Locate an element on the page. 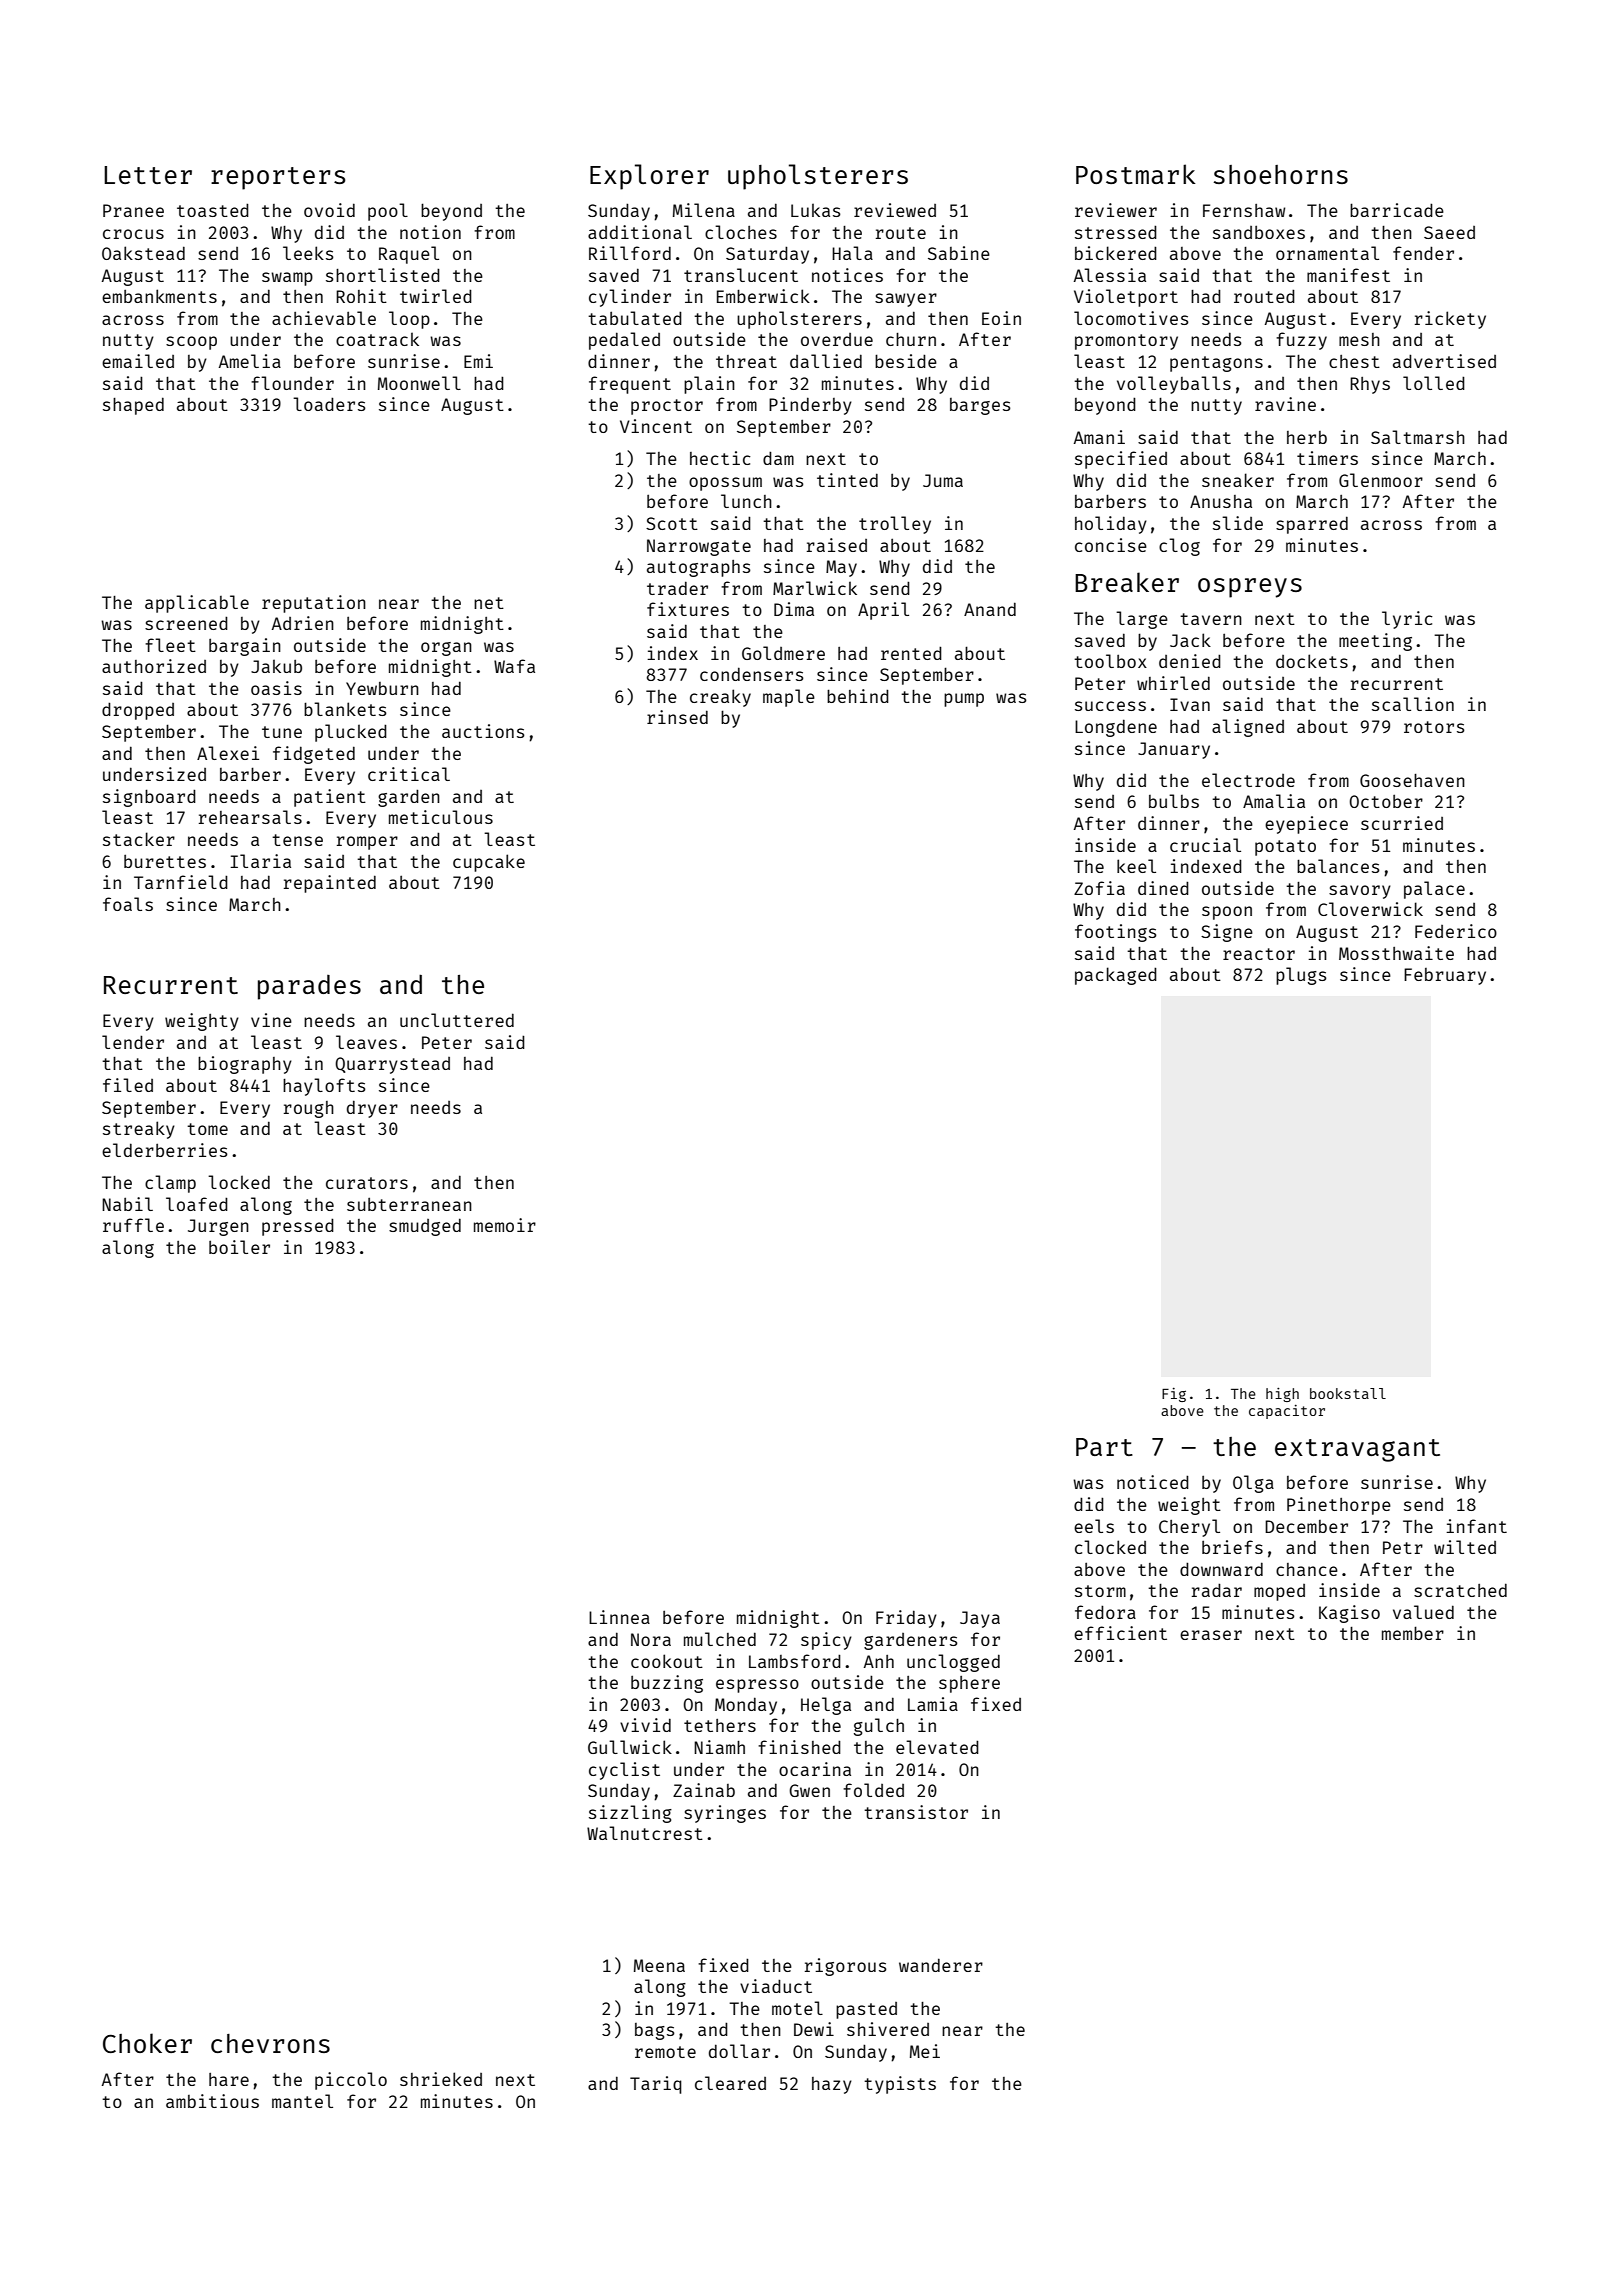 The width and height of the image is (1620, 2292). Rillford is located at coordinates (630, 253).
